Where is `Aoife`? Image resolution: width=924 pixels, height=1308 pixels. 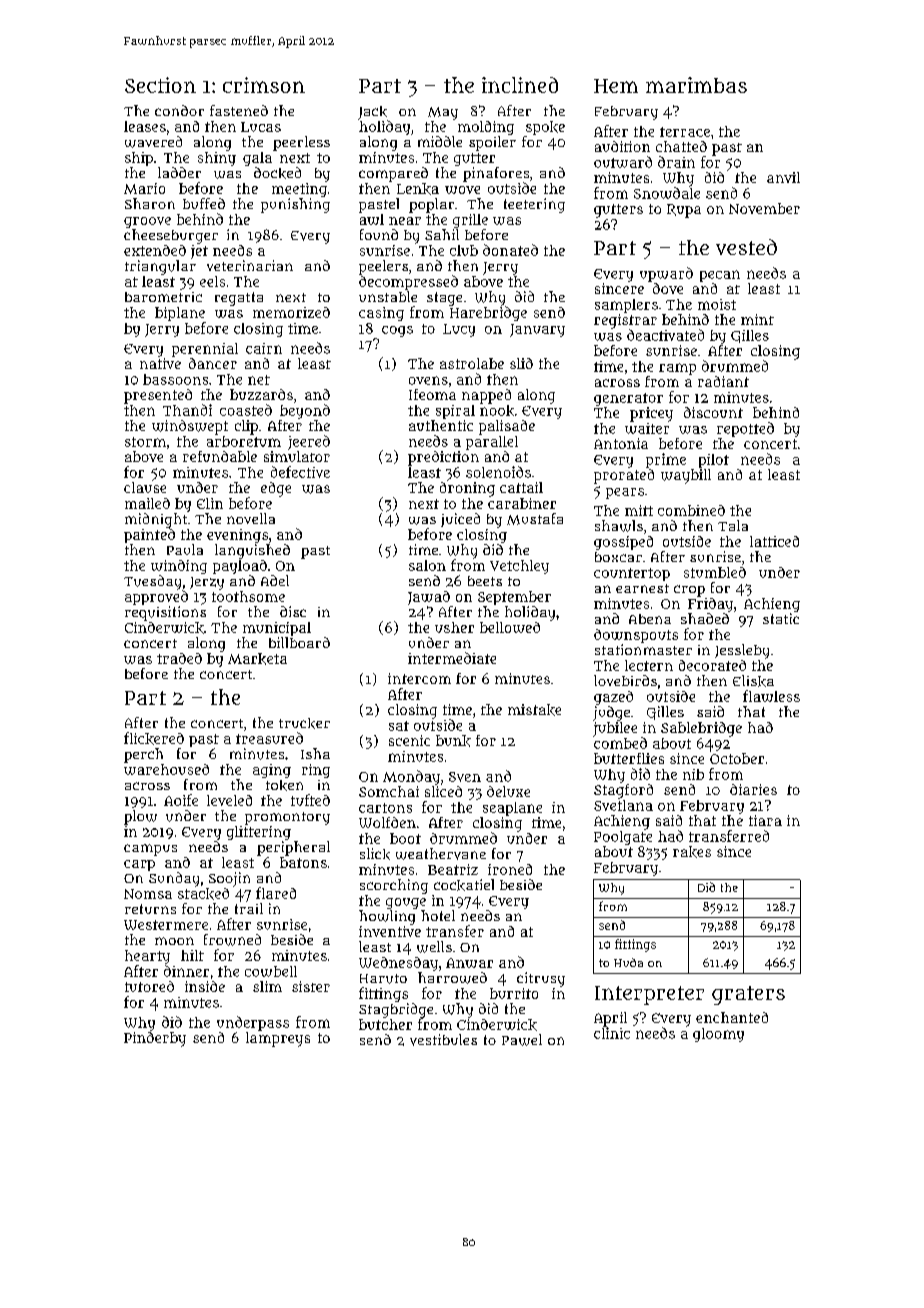
Aoife is located at coordinates (181, 800).
